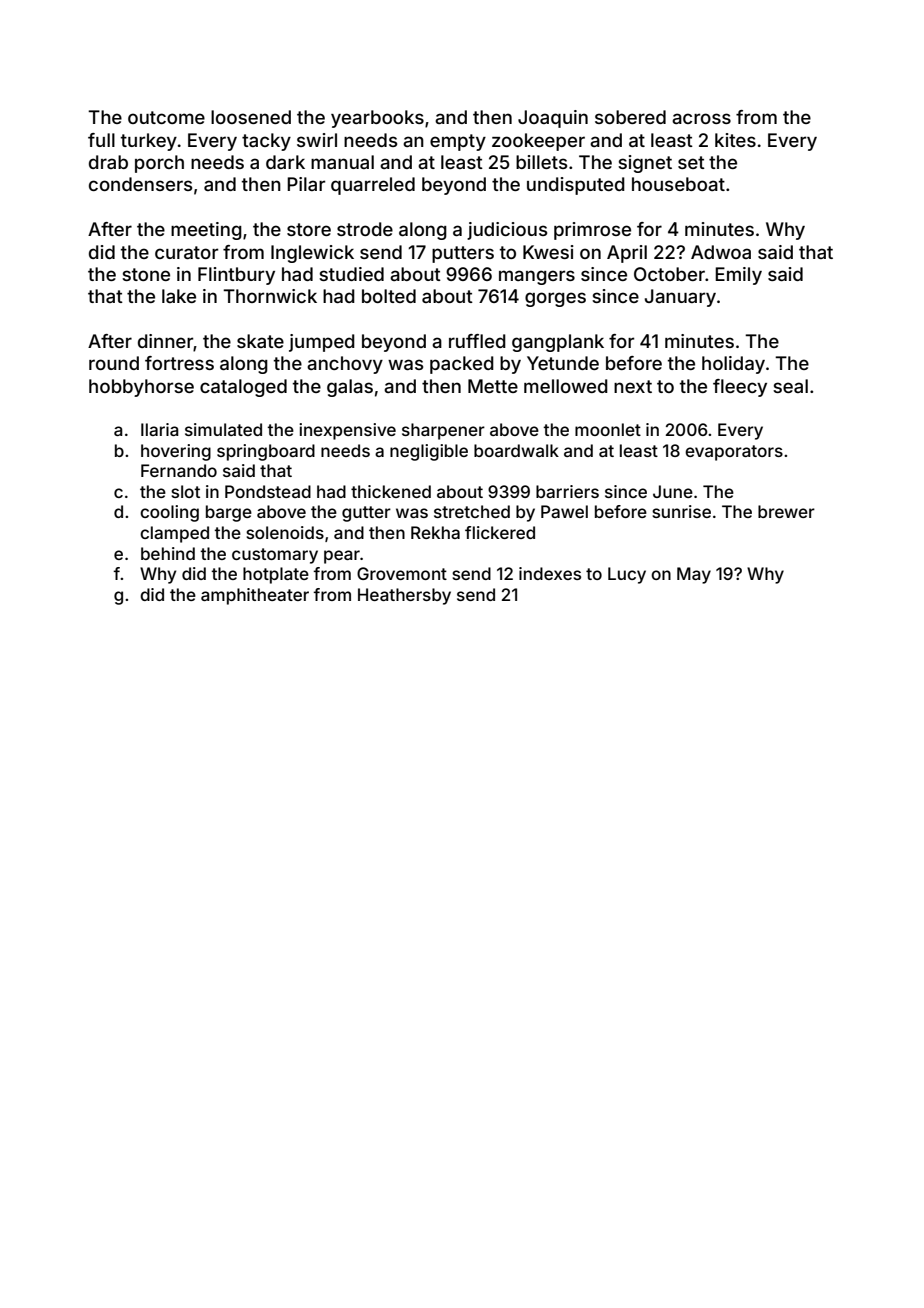 This page has width=924, height=1308. I want to click on sunrise, so click(681, 511).
